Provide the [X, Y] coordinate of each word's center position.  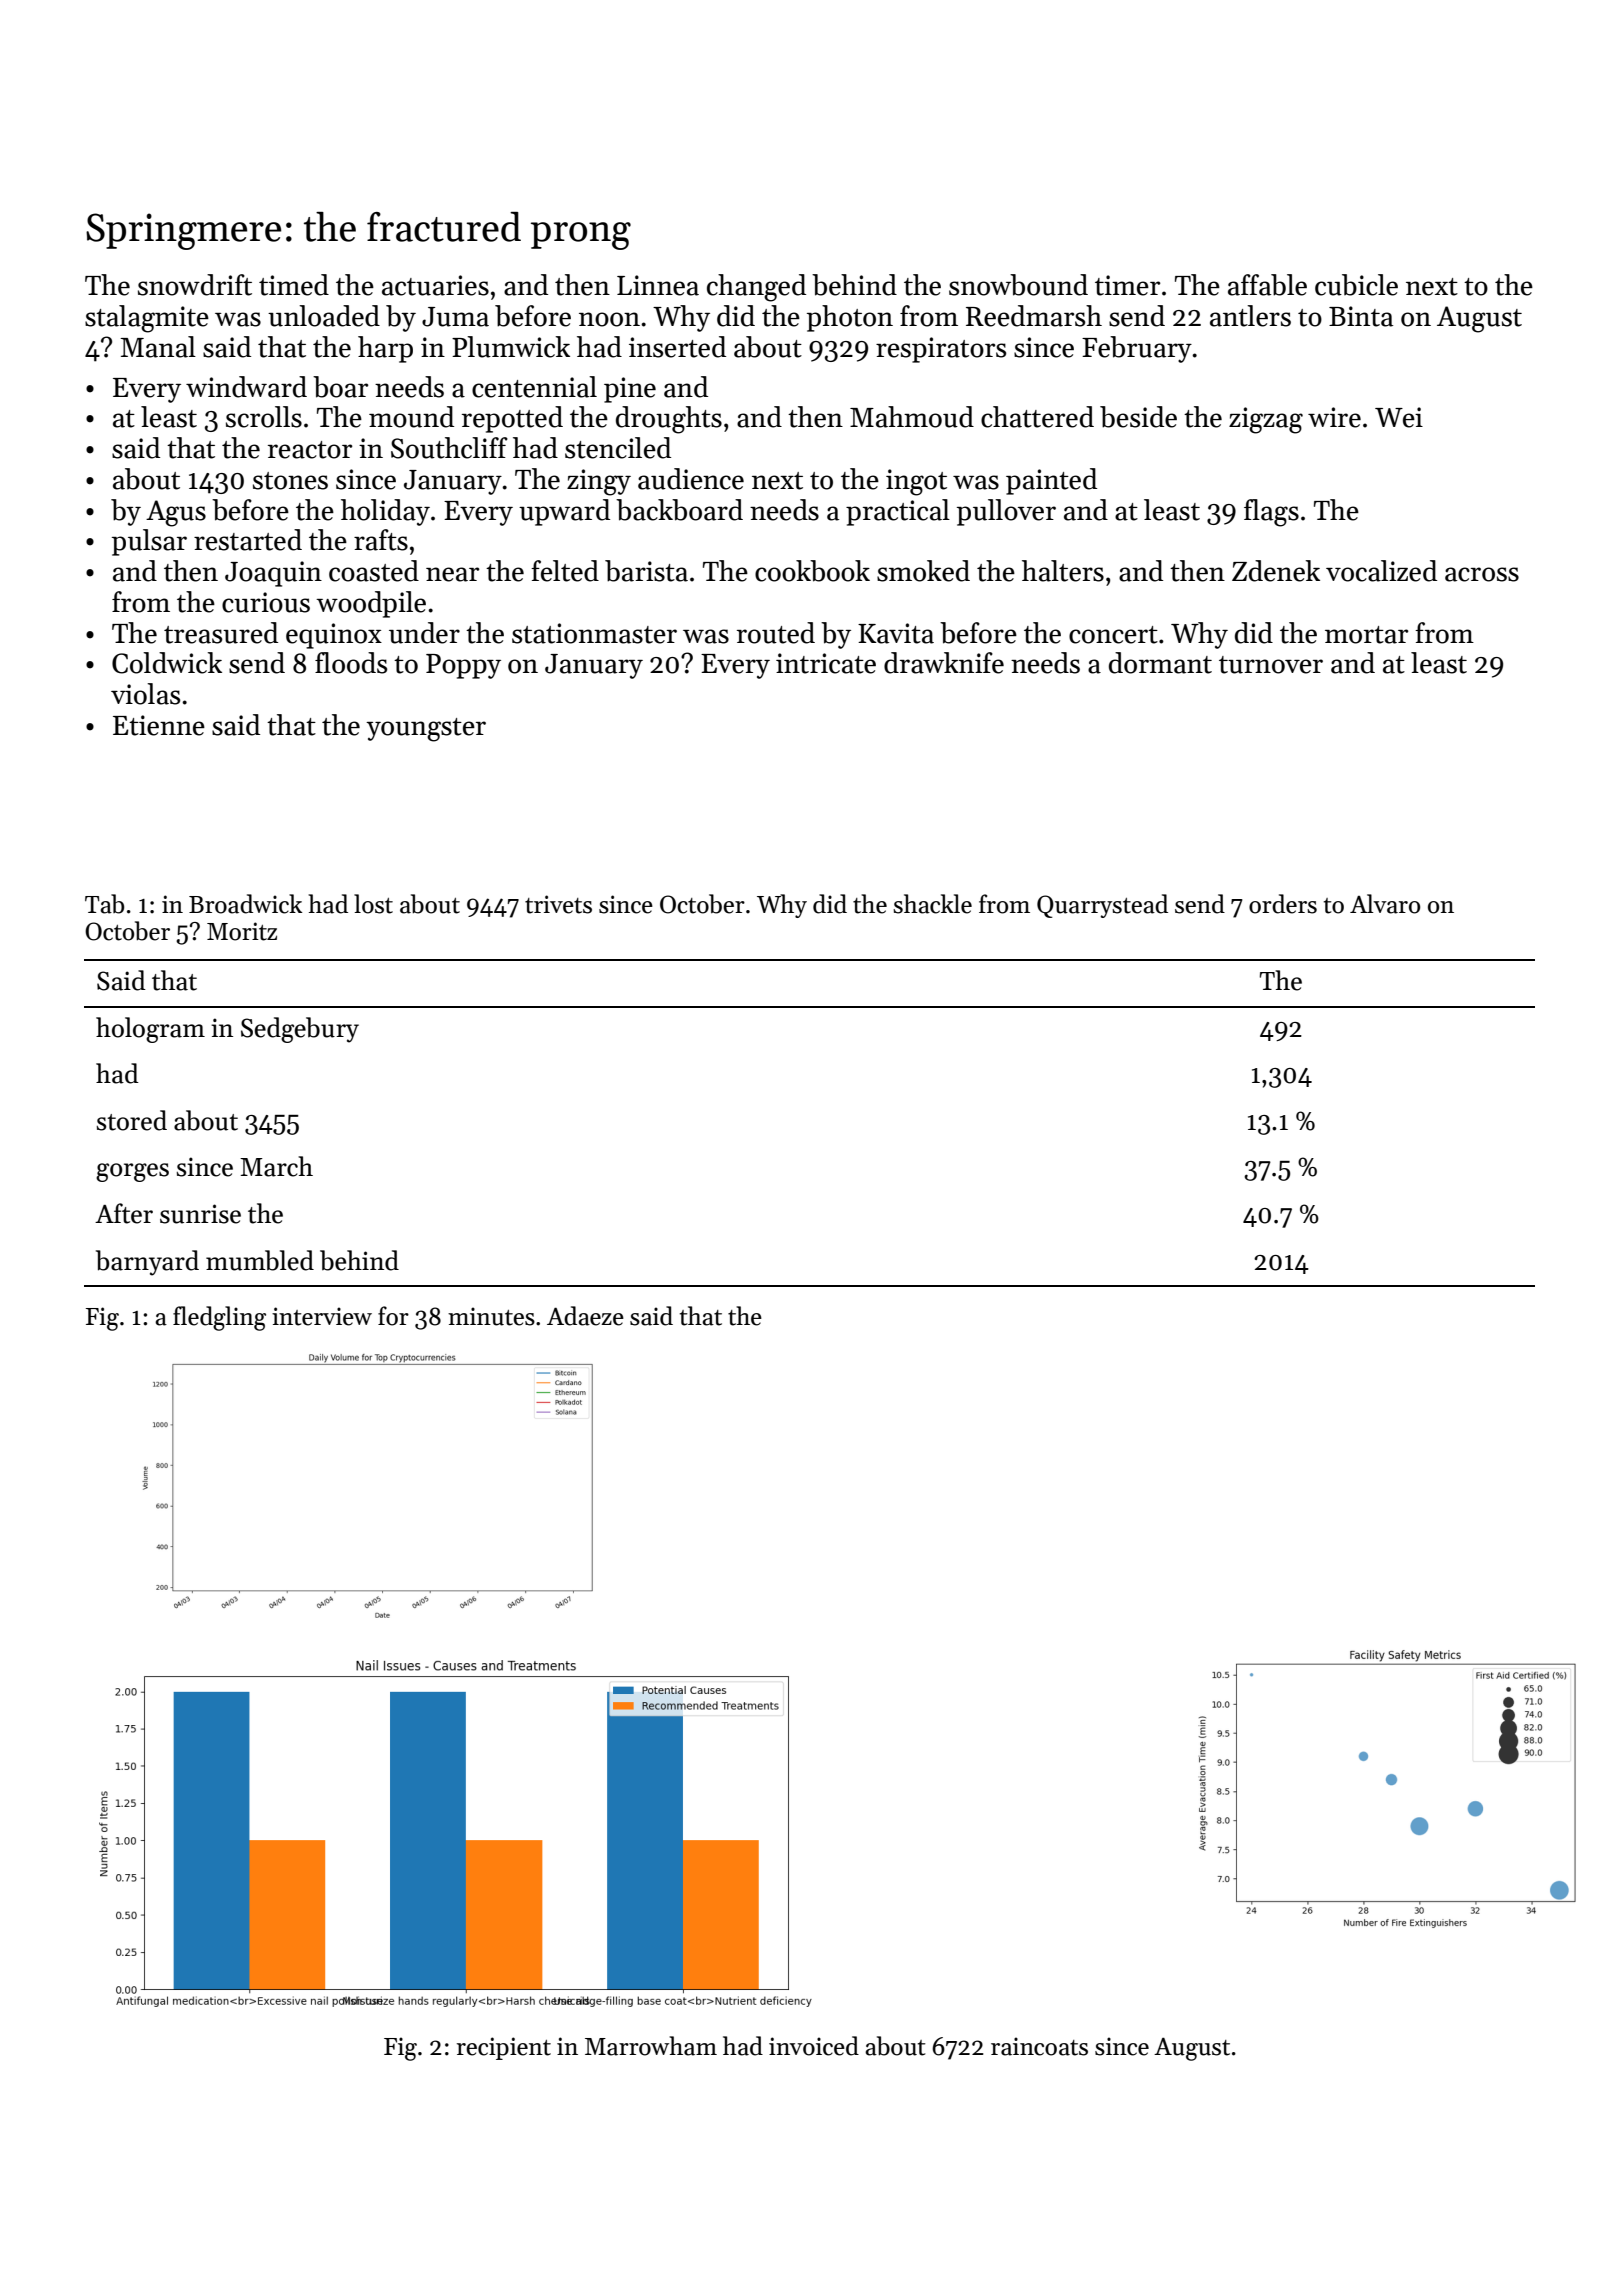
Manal [158, 347]
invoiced [814, 2046]
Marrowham [651, 2046]
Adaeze [585, 1316]
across [1482, 574]
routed [776, 633]
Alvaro [1385, 904]
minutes [491, 1316]
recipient [504, 2048]
